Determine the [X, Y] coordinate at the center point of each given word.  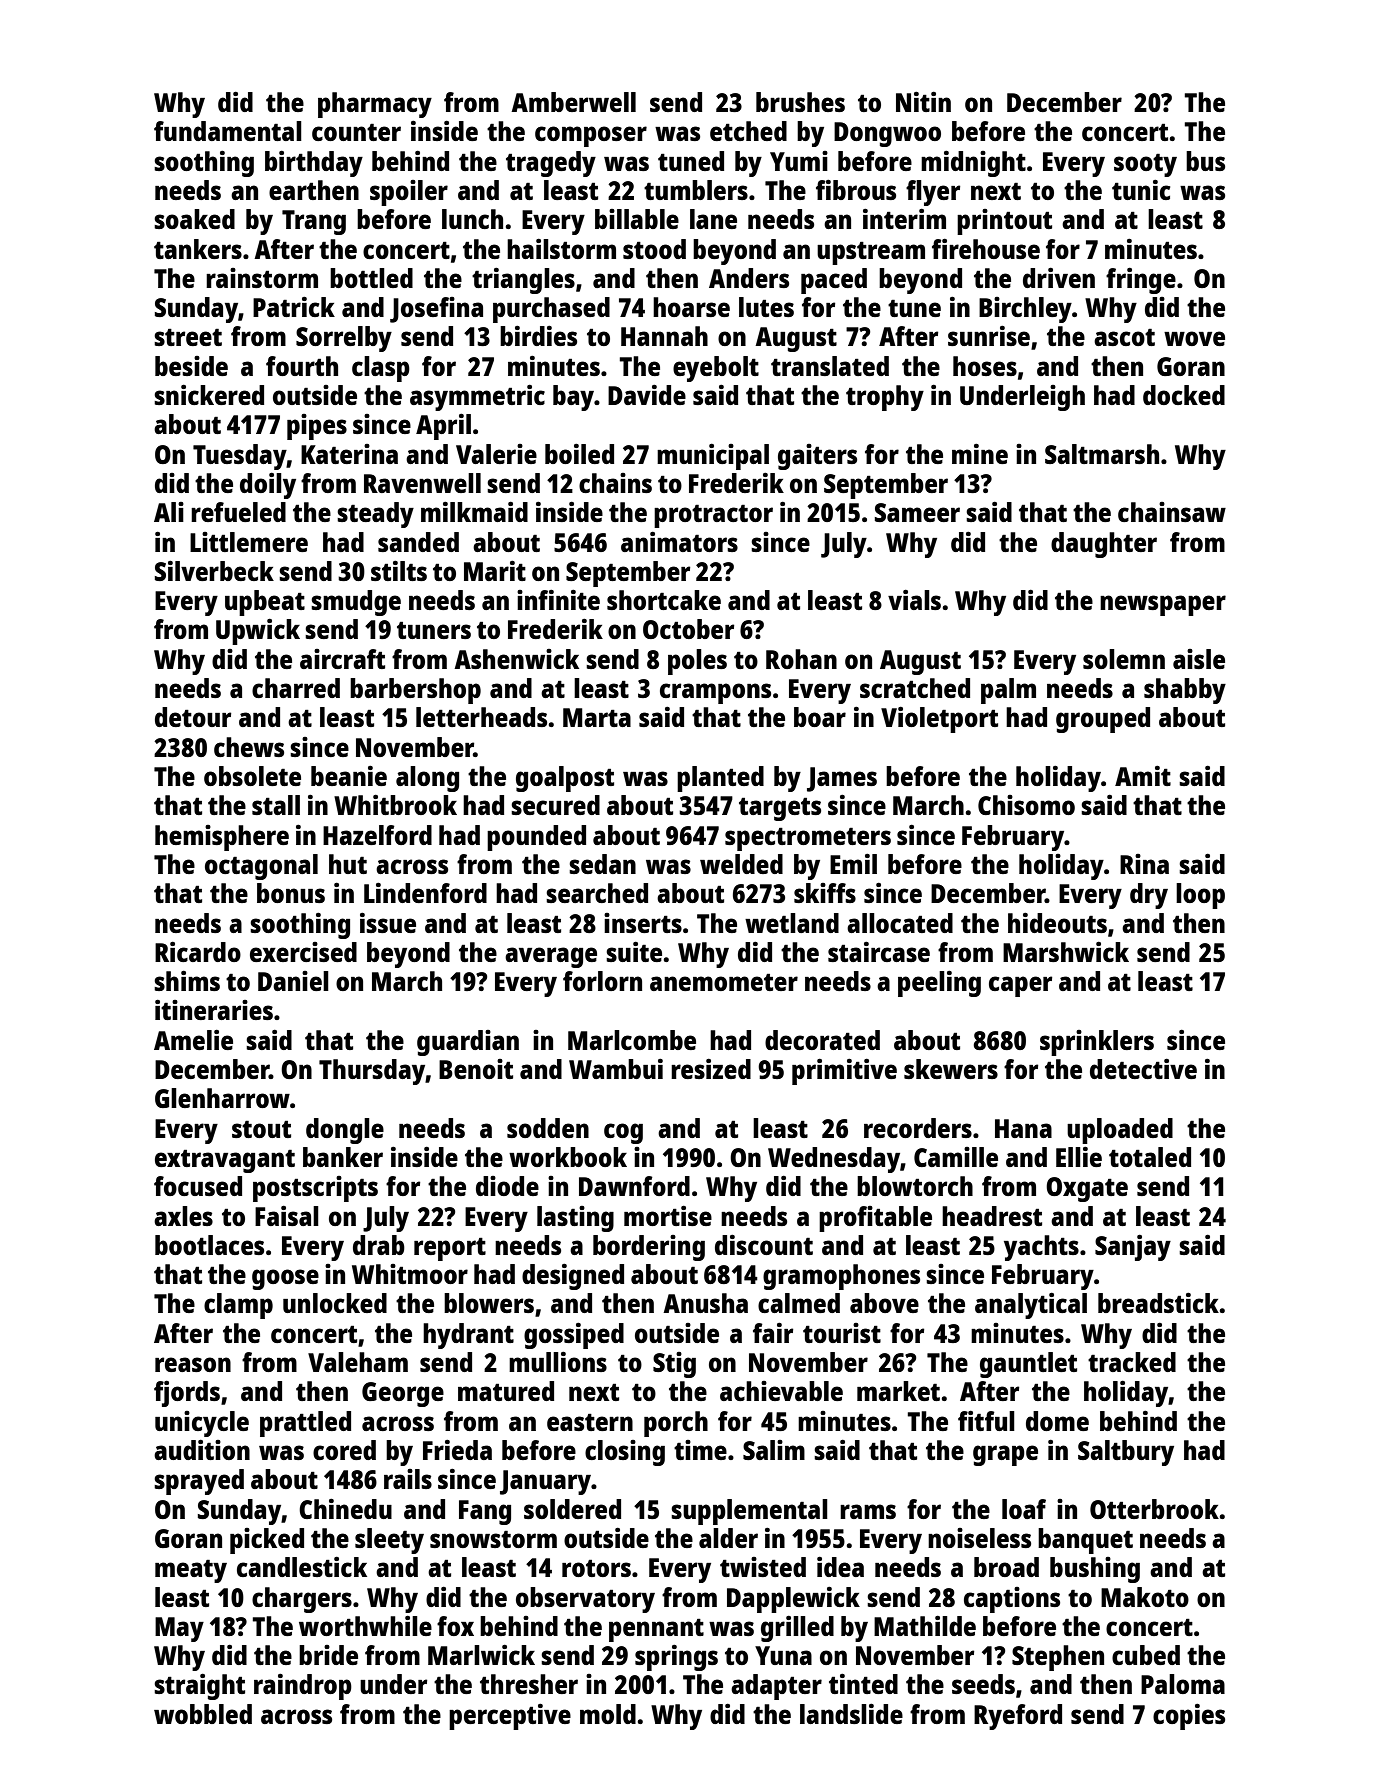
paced [834, 281]
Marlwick [481, 1654]
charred [296, 688]
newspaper [1163, 605]
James [842, 779]
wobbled [203, 1714]
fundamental [228, 131]
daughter [1104, 545]
